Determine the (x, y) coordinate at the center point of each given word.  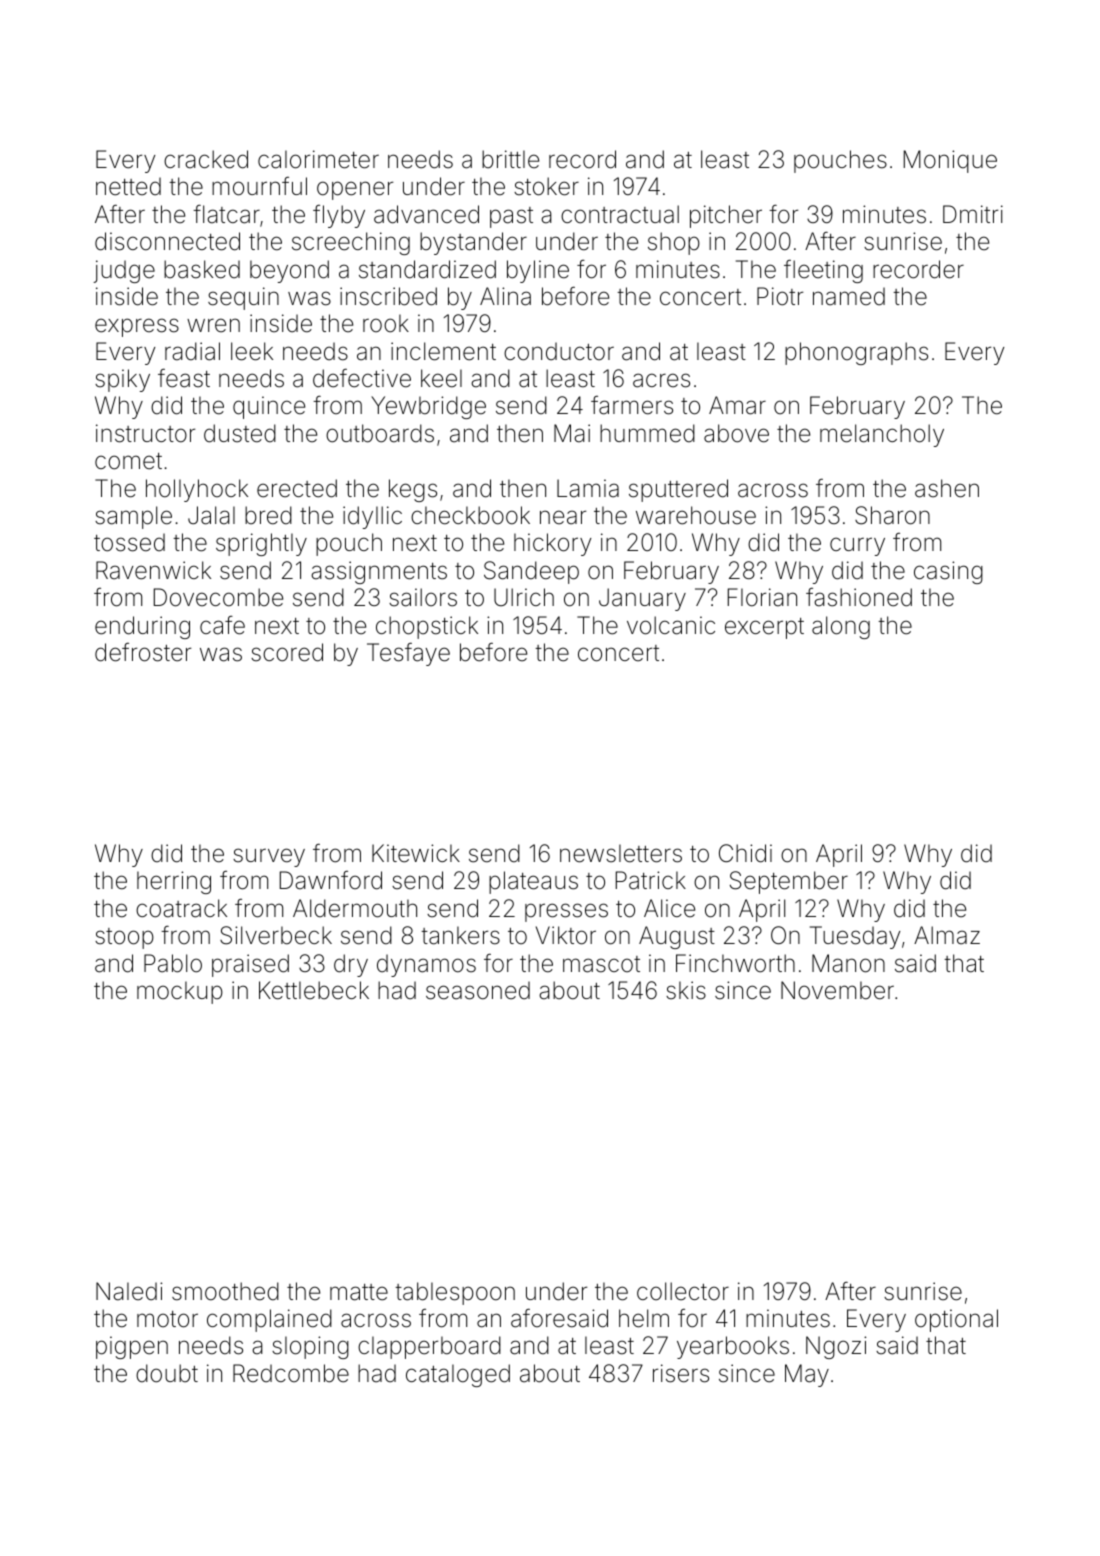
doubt (167, 1373)
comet (128, 461)
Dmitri (973, 214)
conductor (559, 351)
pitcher (726, 216)
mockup (180, 992)
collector (683, 1291)
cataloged (458, 1375)
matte (359, 1292)
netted (128, 186)
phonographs (856, 353)
